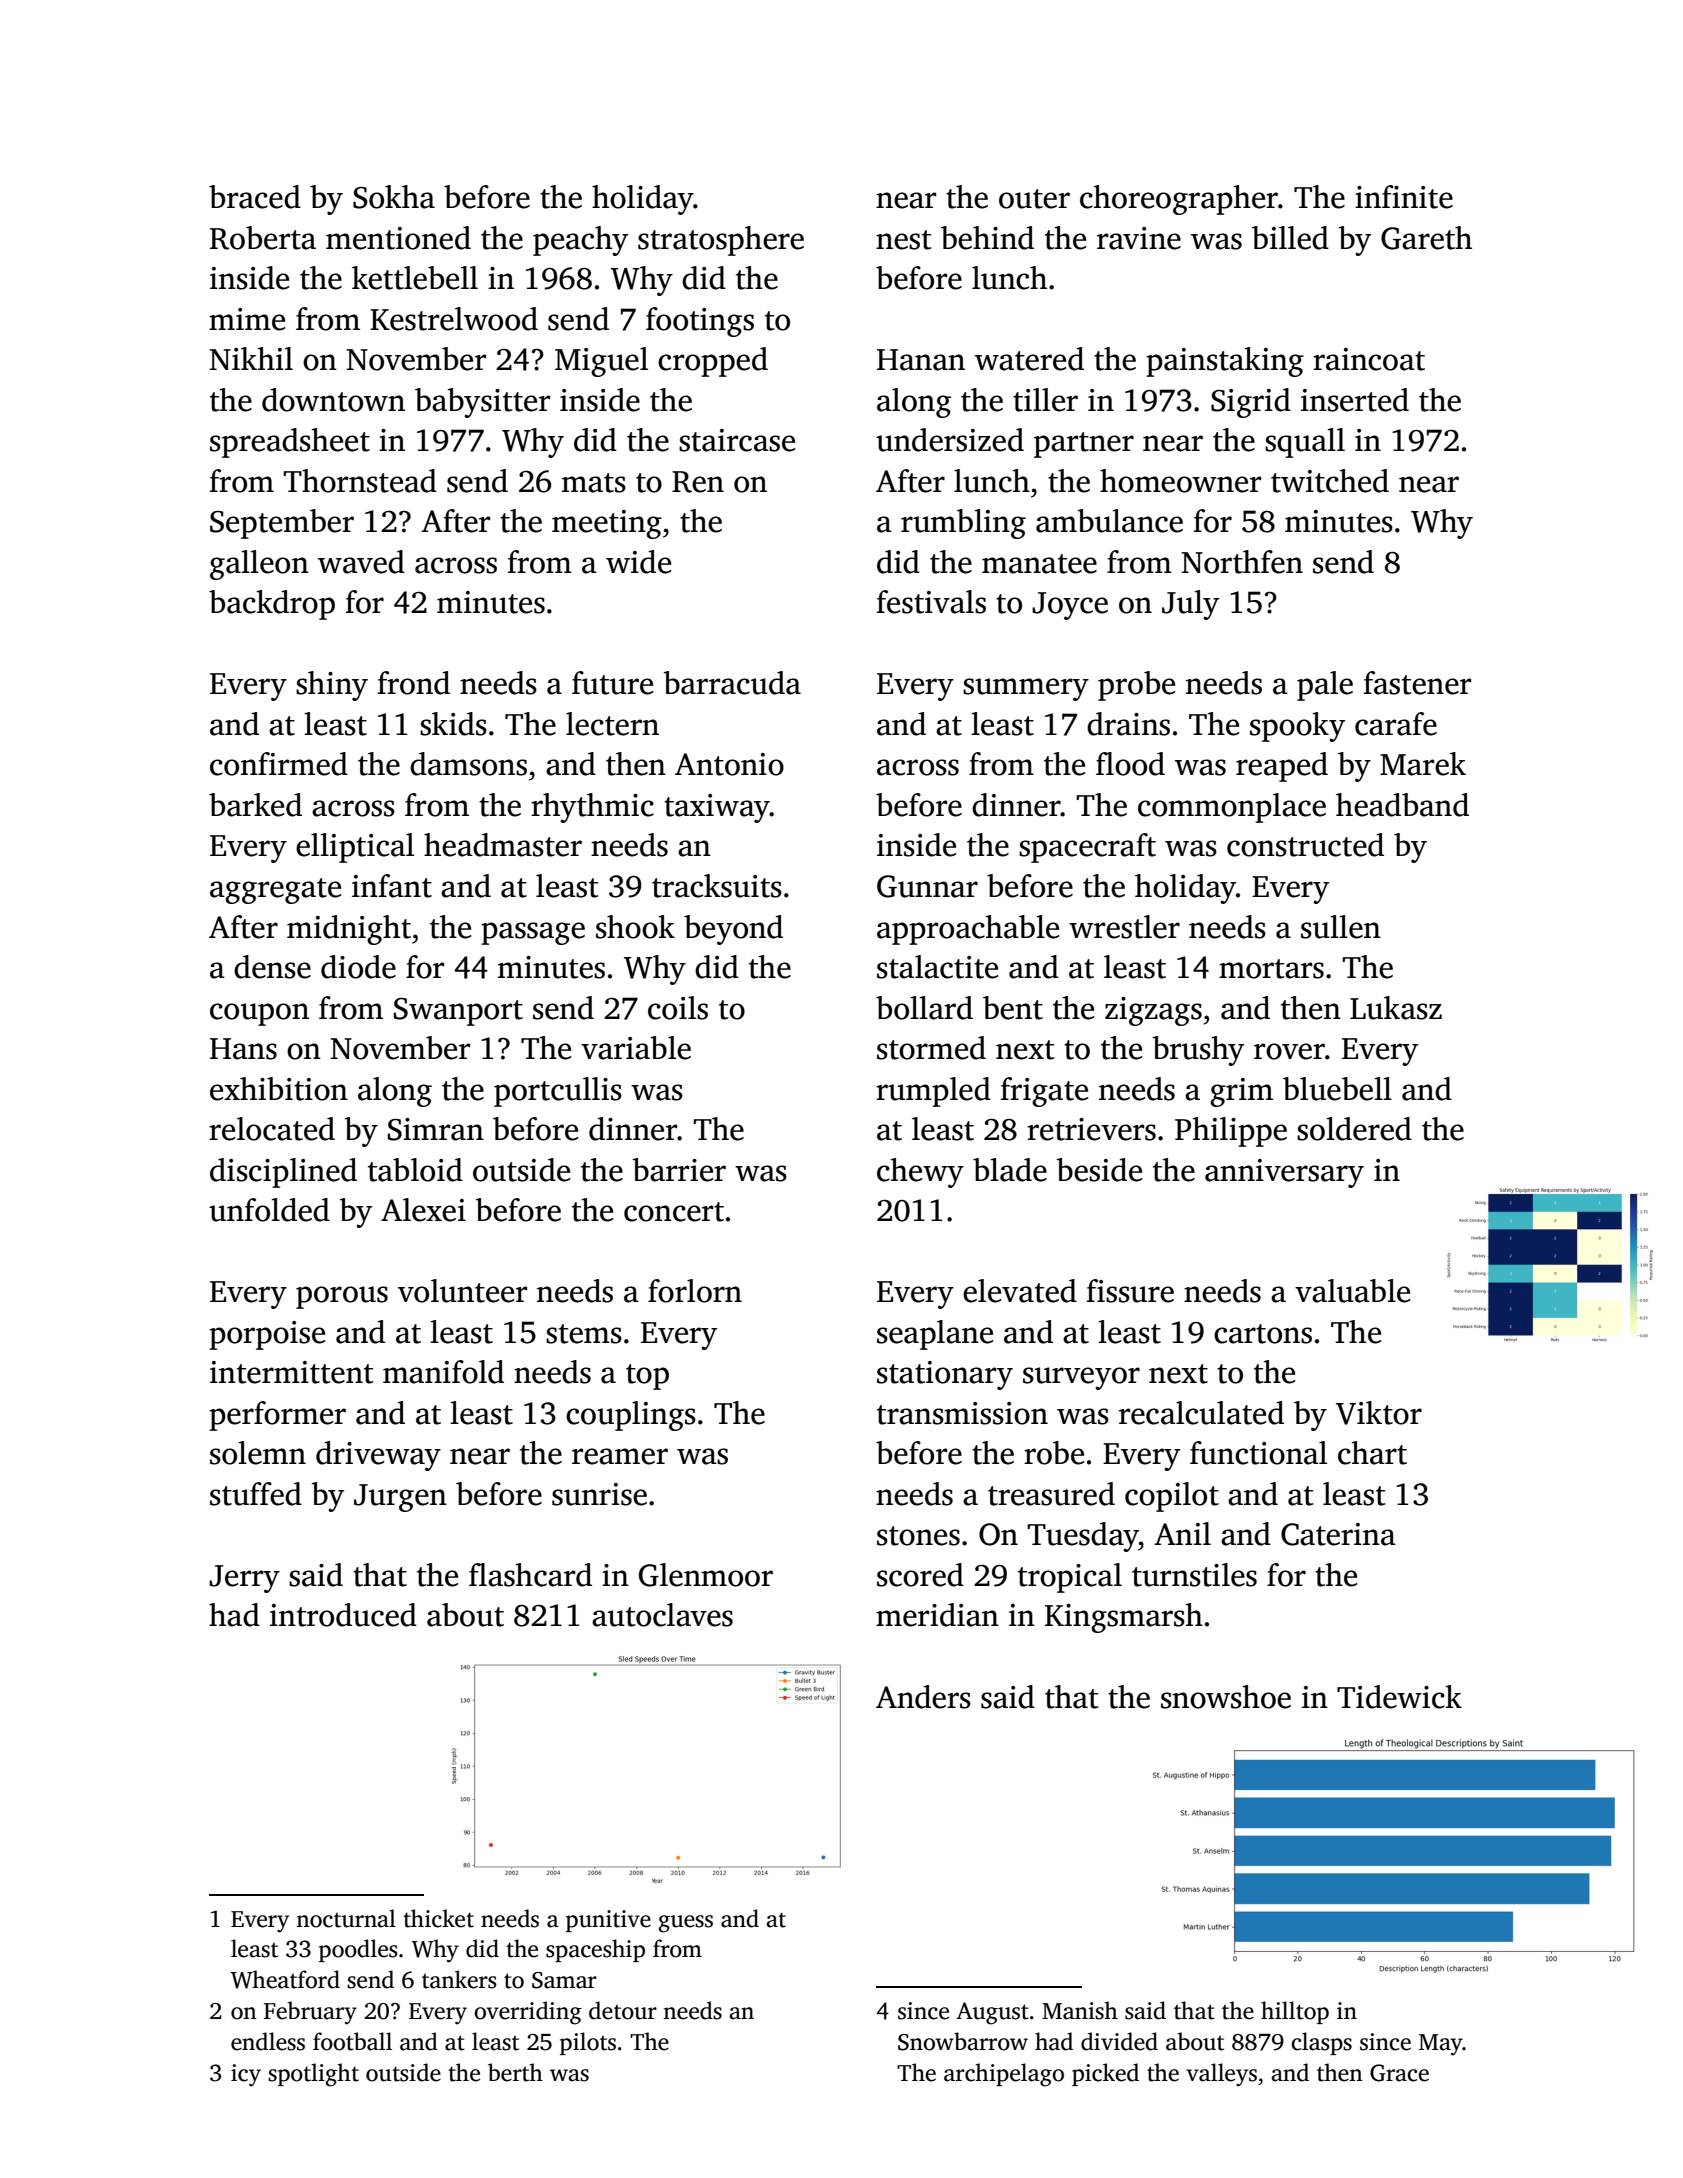 The image size is (1683, 2178). I want to click on berth, so click(515, 2072).
